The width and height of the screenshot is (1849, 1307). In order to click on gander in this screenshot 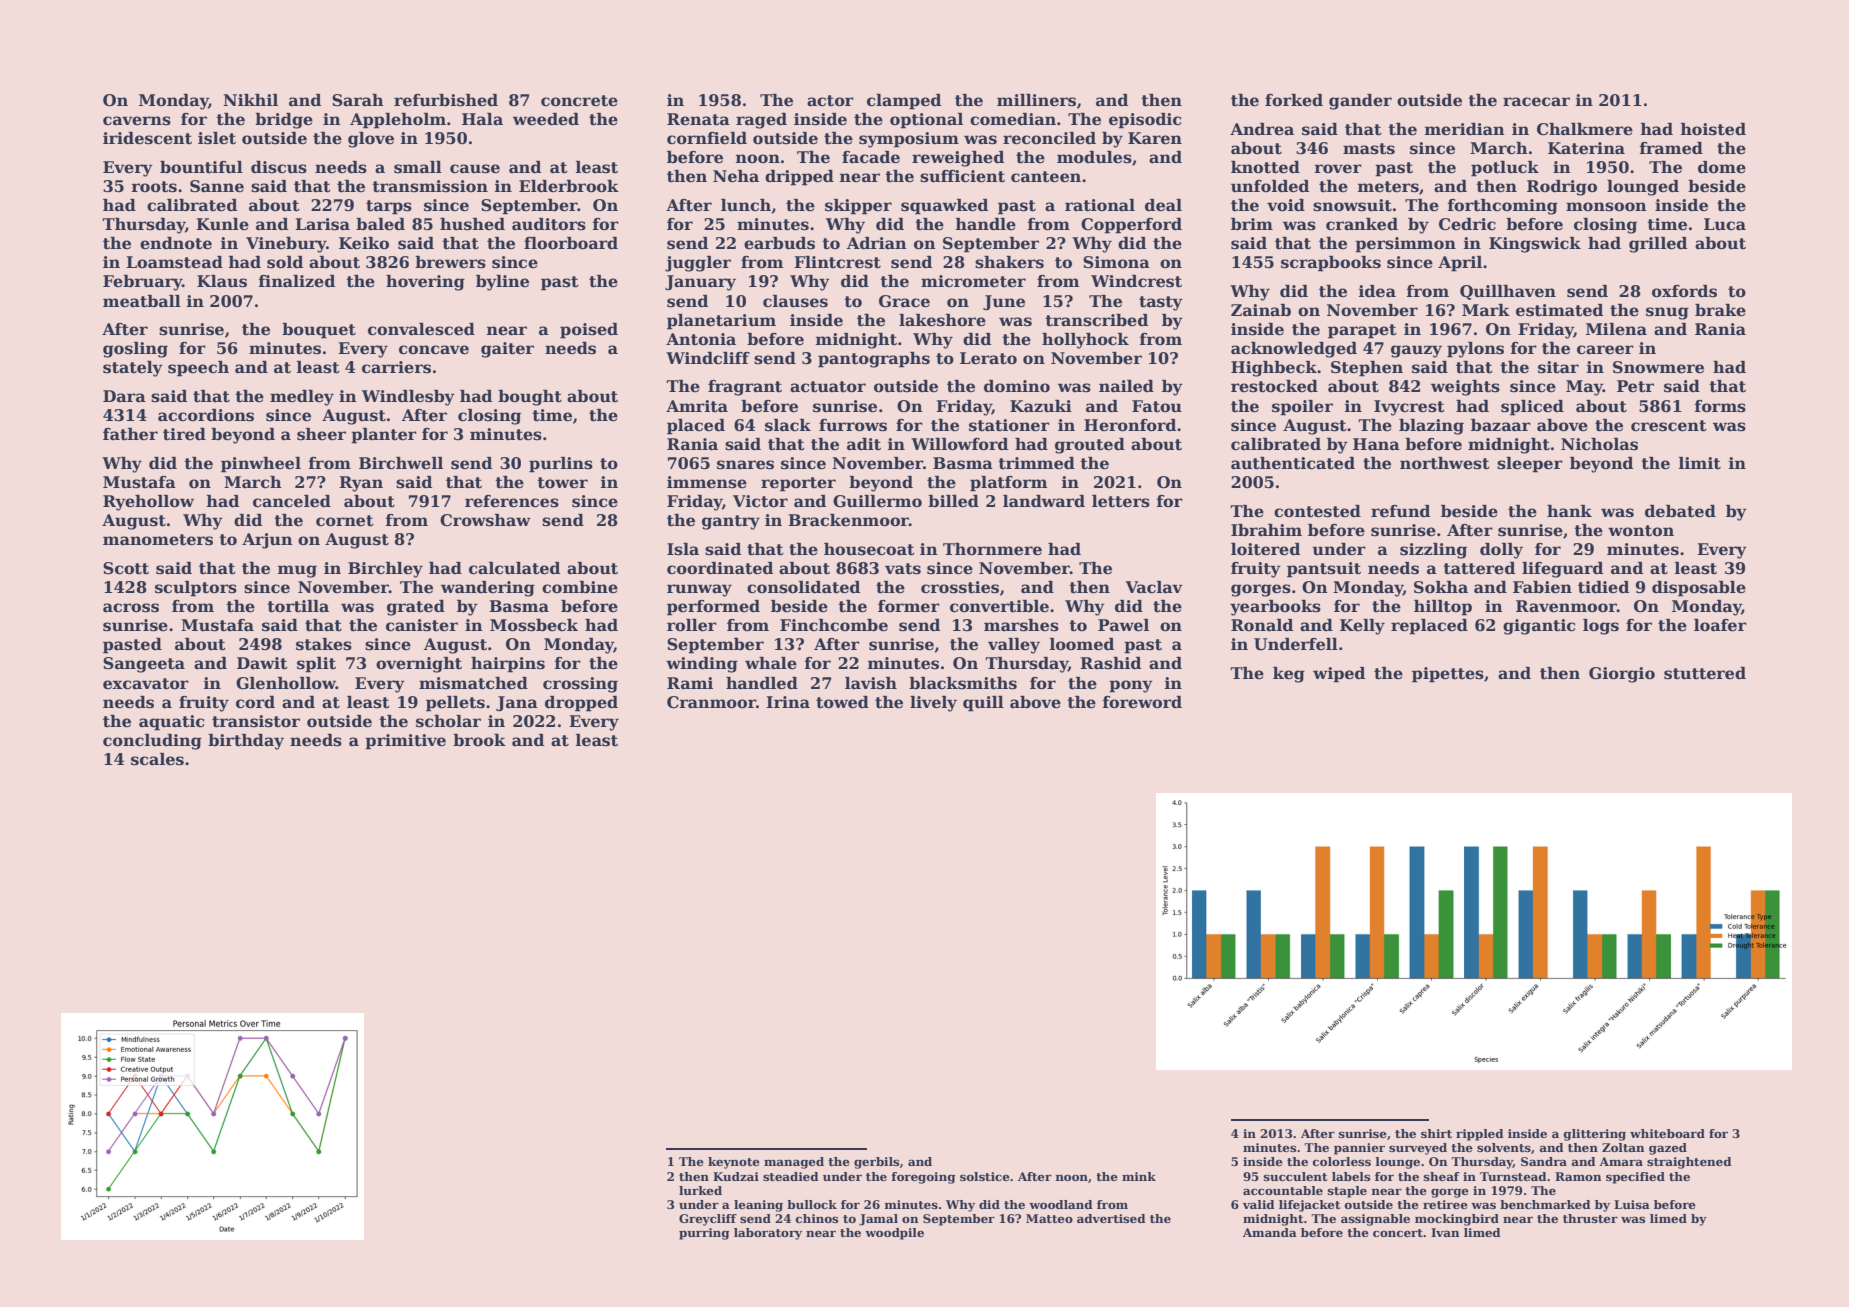, I will do `click(1360, 102)`.
